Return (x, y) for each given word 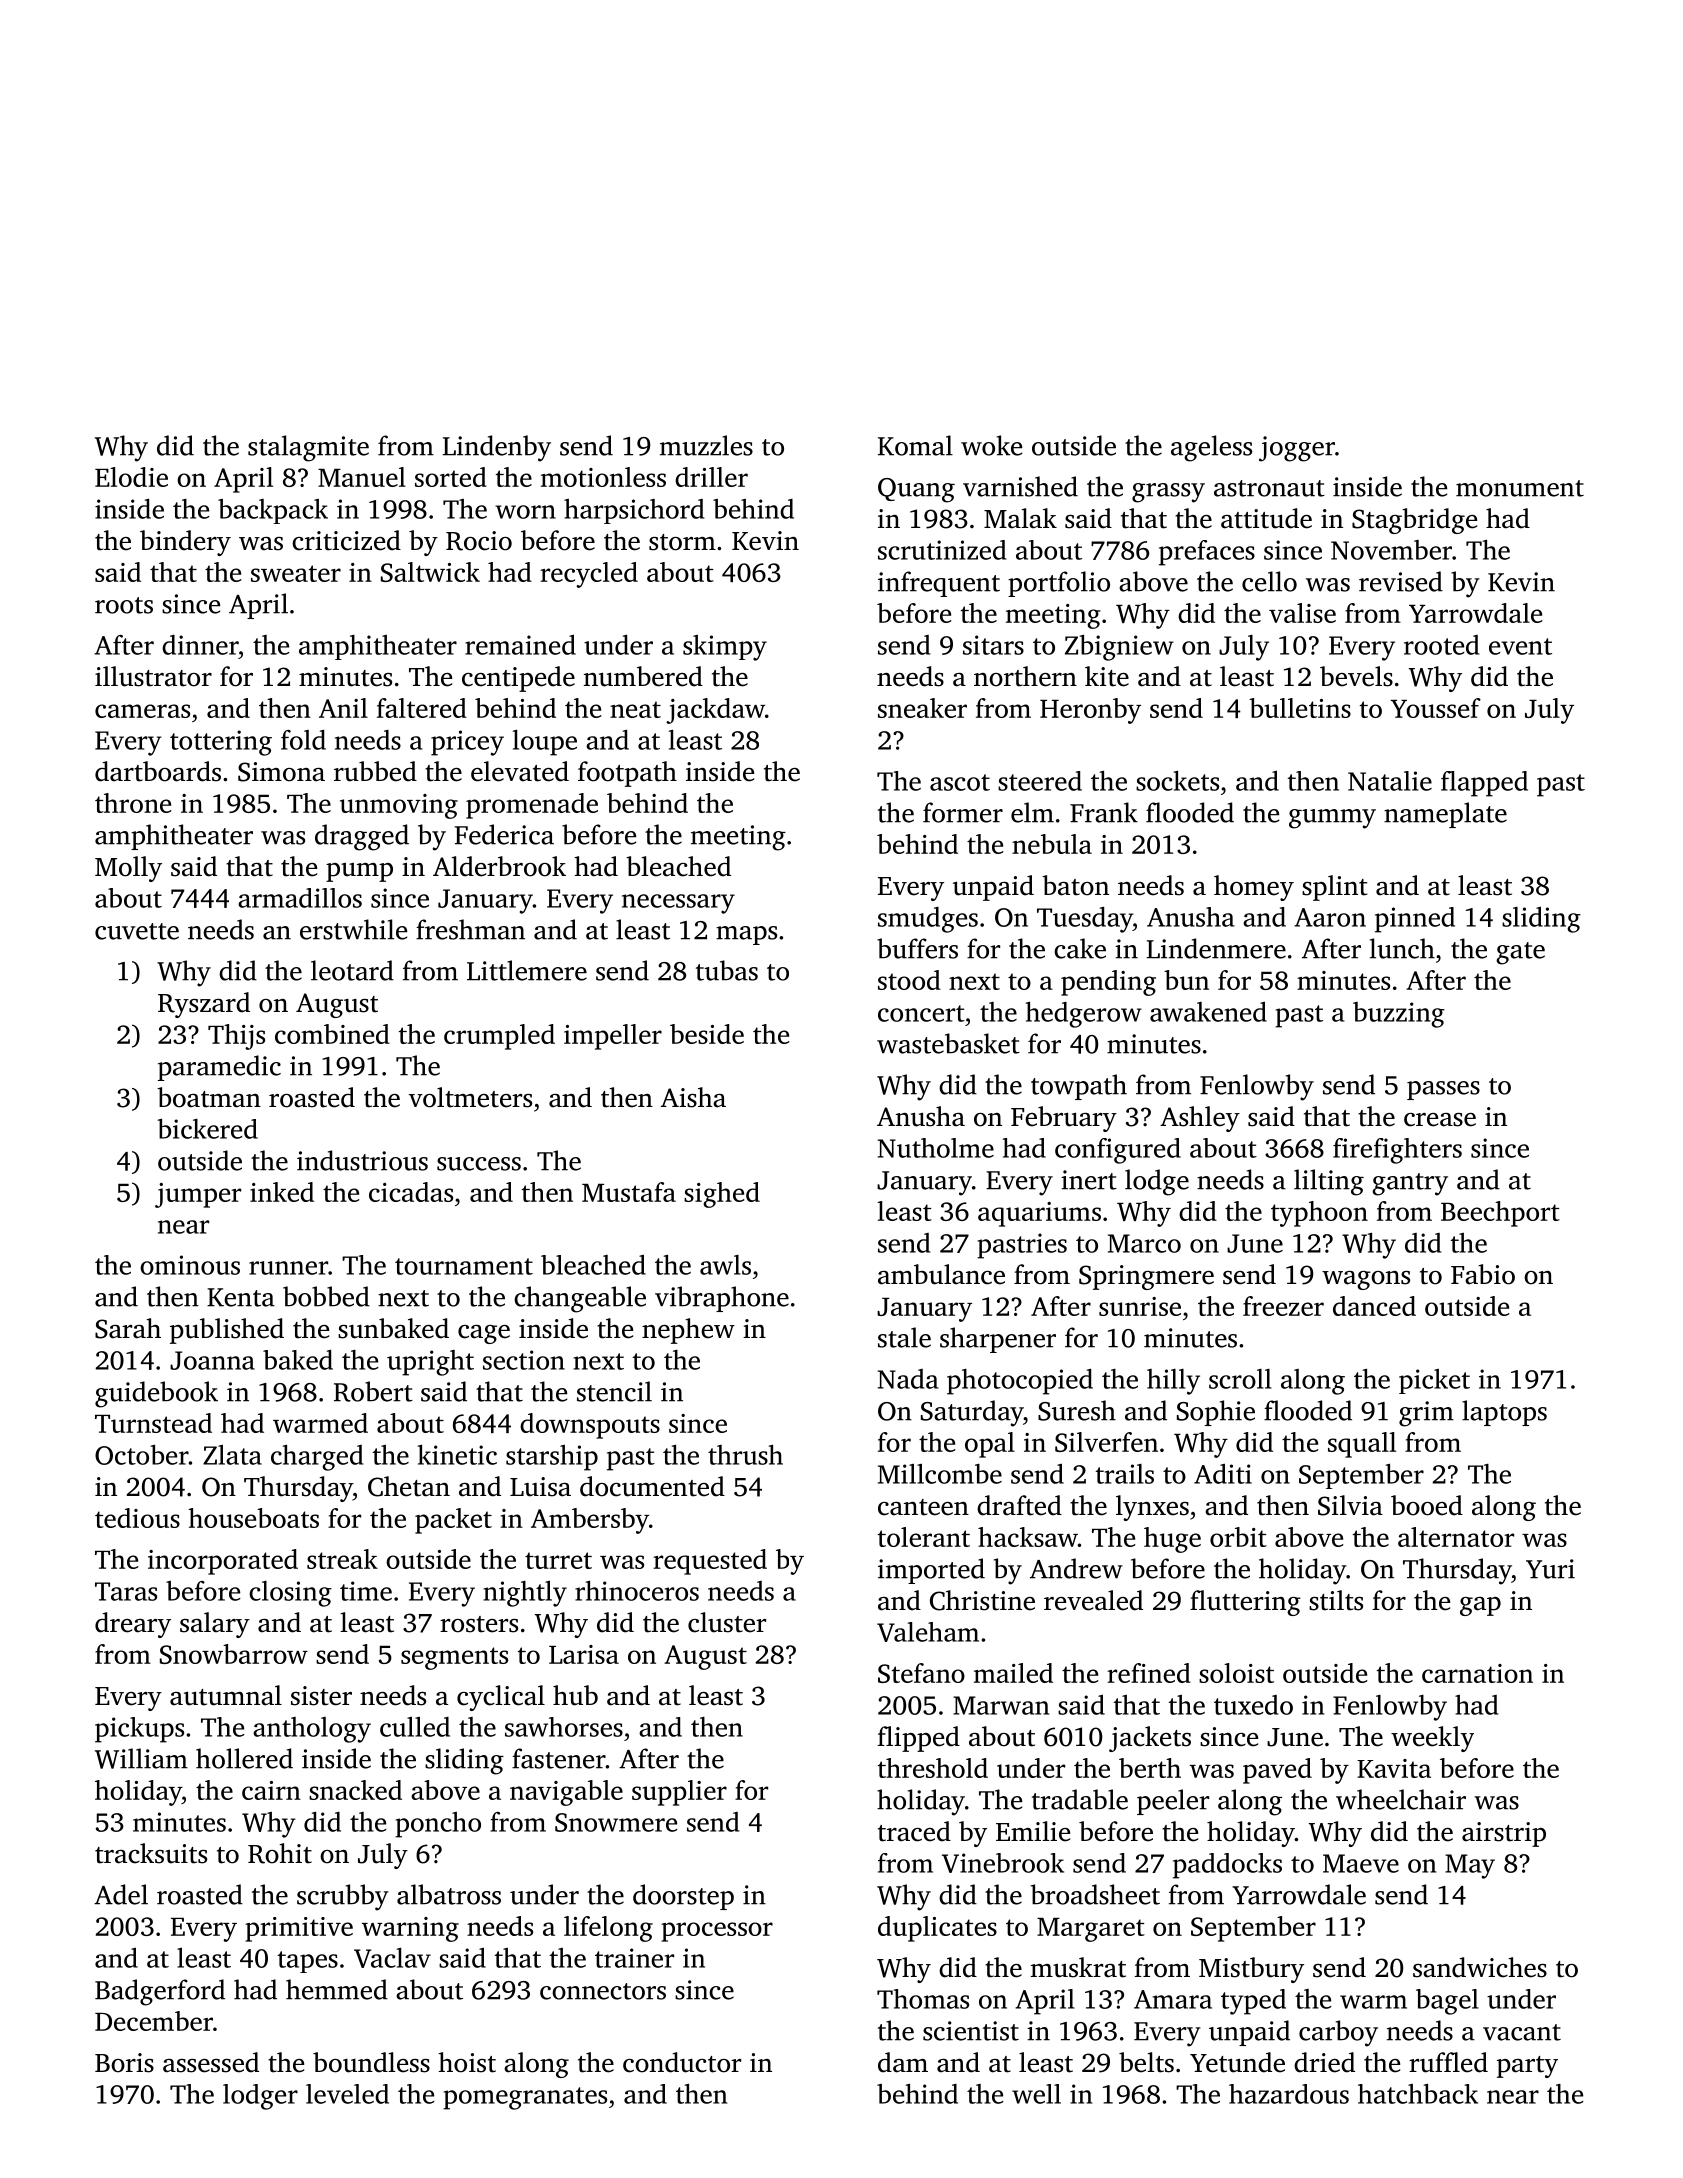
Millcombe (940, 1474)
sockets (1177, 781)
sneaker (922, 708)
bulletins (1300, 708)
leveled (347, 2094)
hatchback (1418, 2094)
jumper (198, 1195)
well (1036, 2094)
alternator (1456, 1537)
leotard (352, 970)
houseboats (253, 1518)
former (963, 812)
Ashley (1200, 1119)
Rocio (479, 541)
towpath (1079, 1087)
